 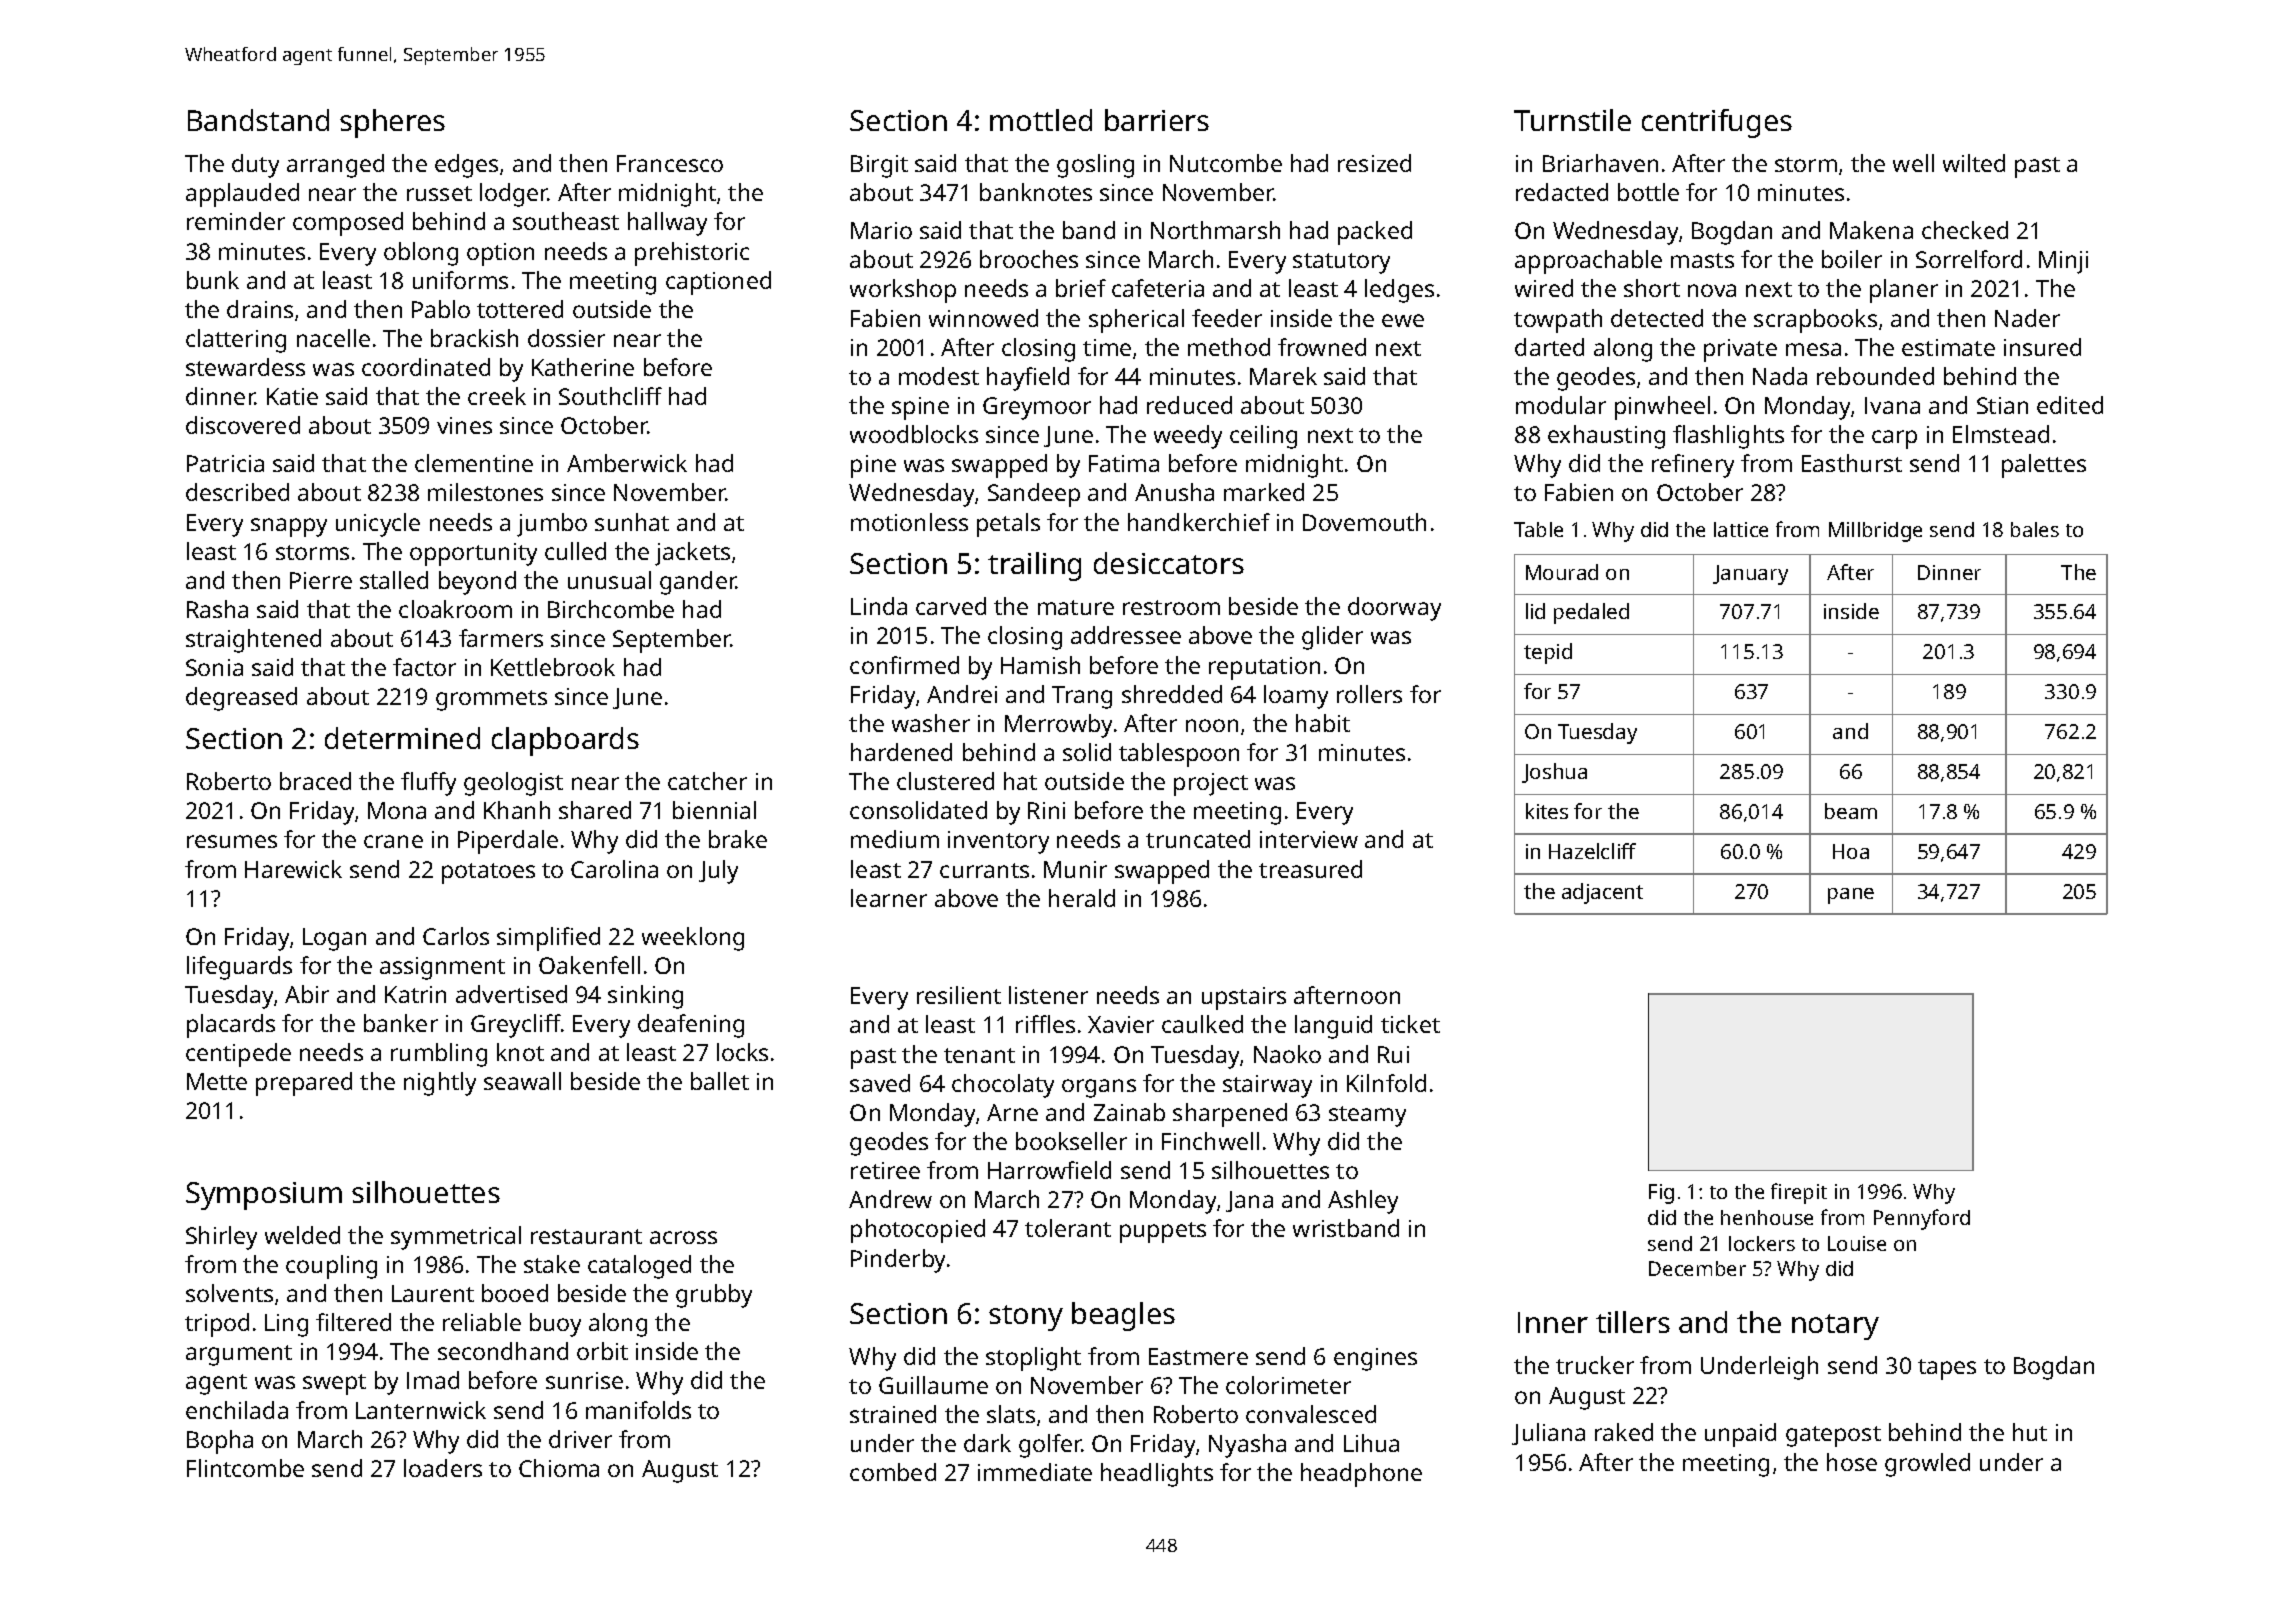 What do you see at coordinates (1244, 998) in the image?
I see `upstairs` at bounding box center [1244, 998].
